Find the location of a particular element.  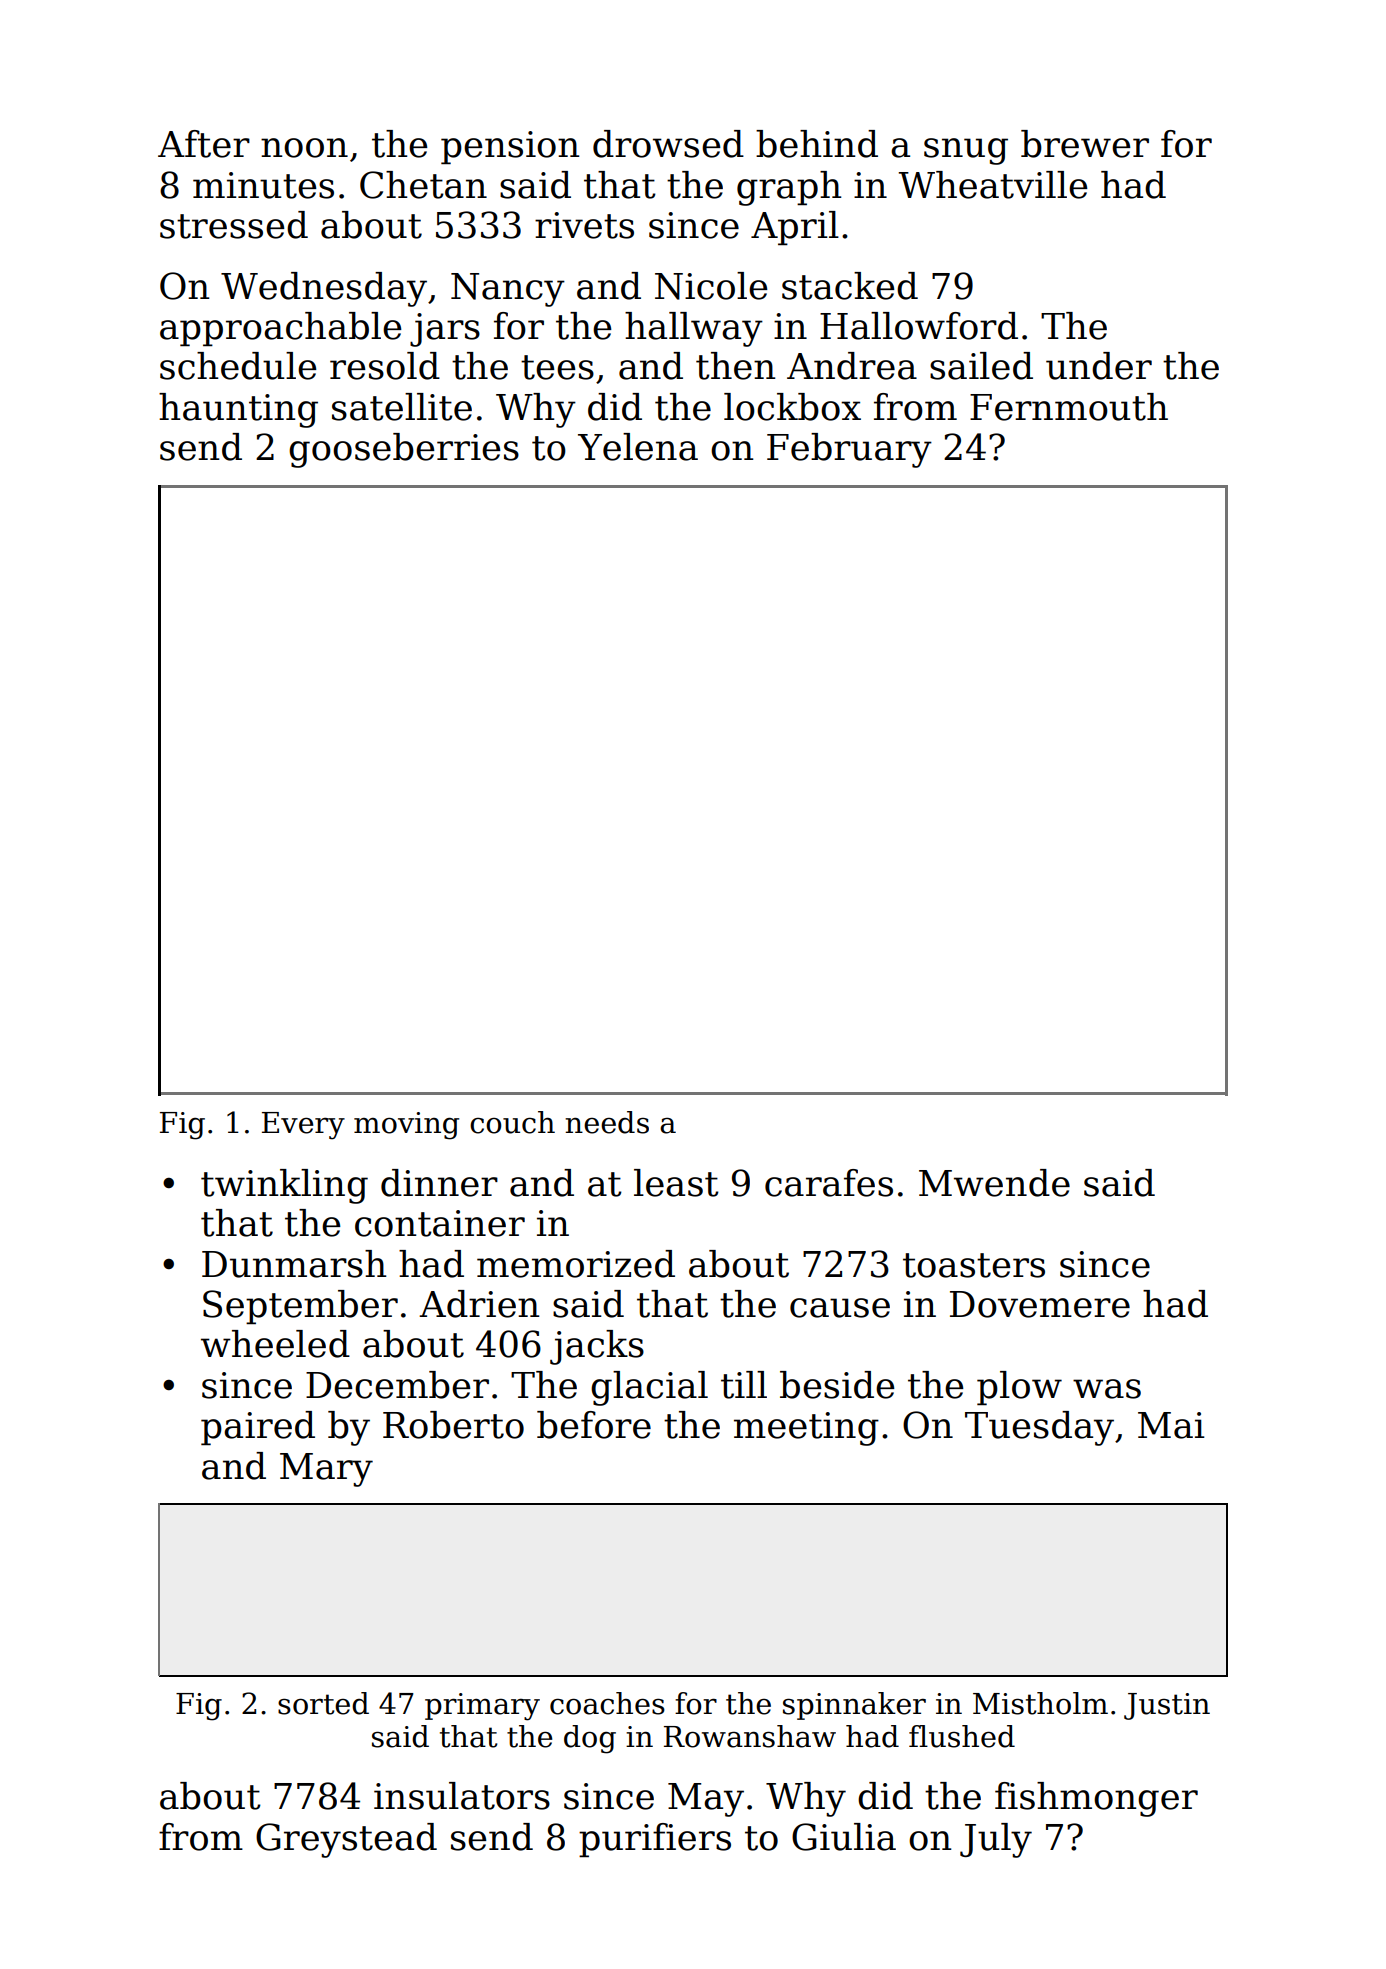

needs is located at coordinates (607, 1122).
